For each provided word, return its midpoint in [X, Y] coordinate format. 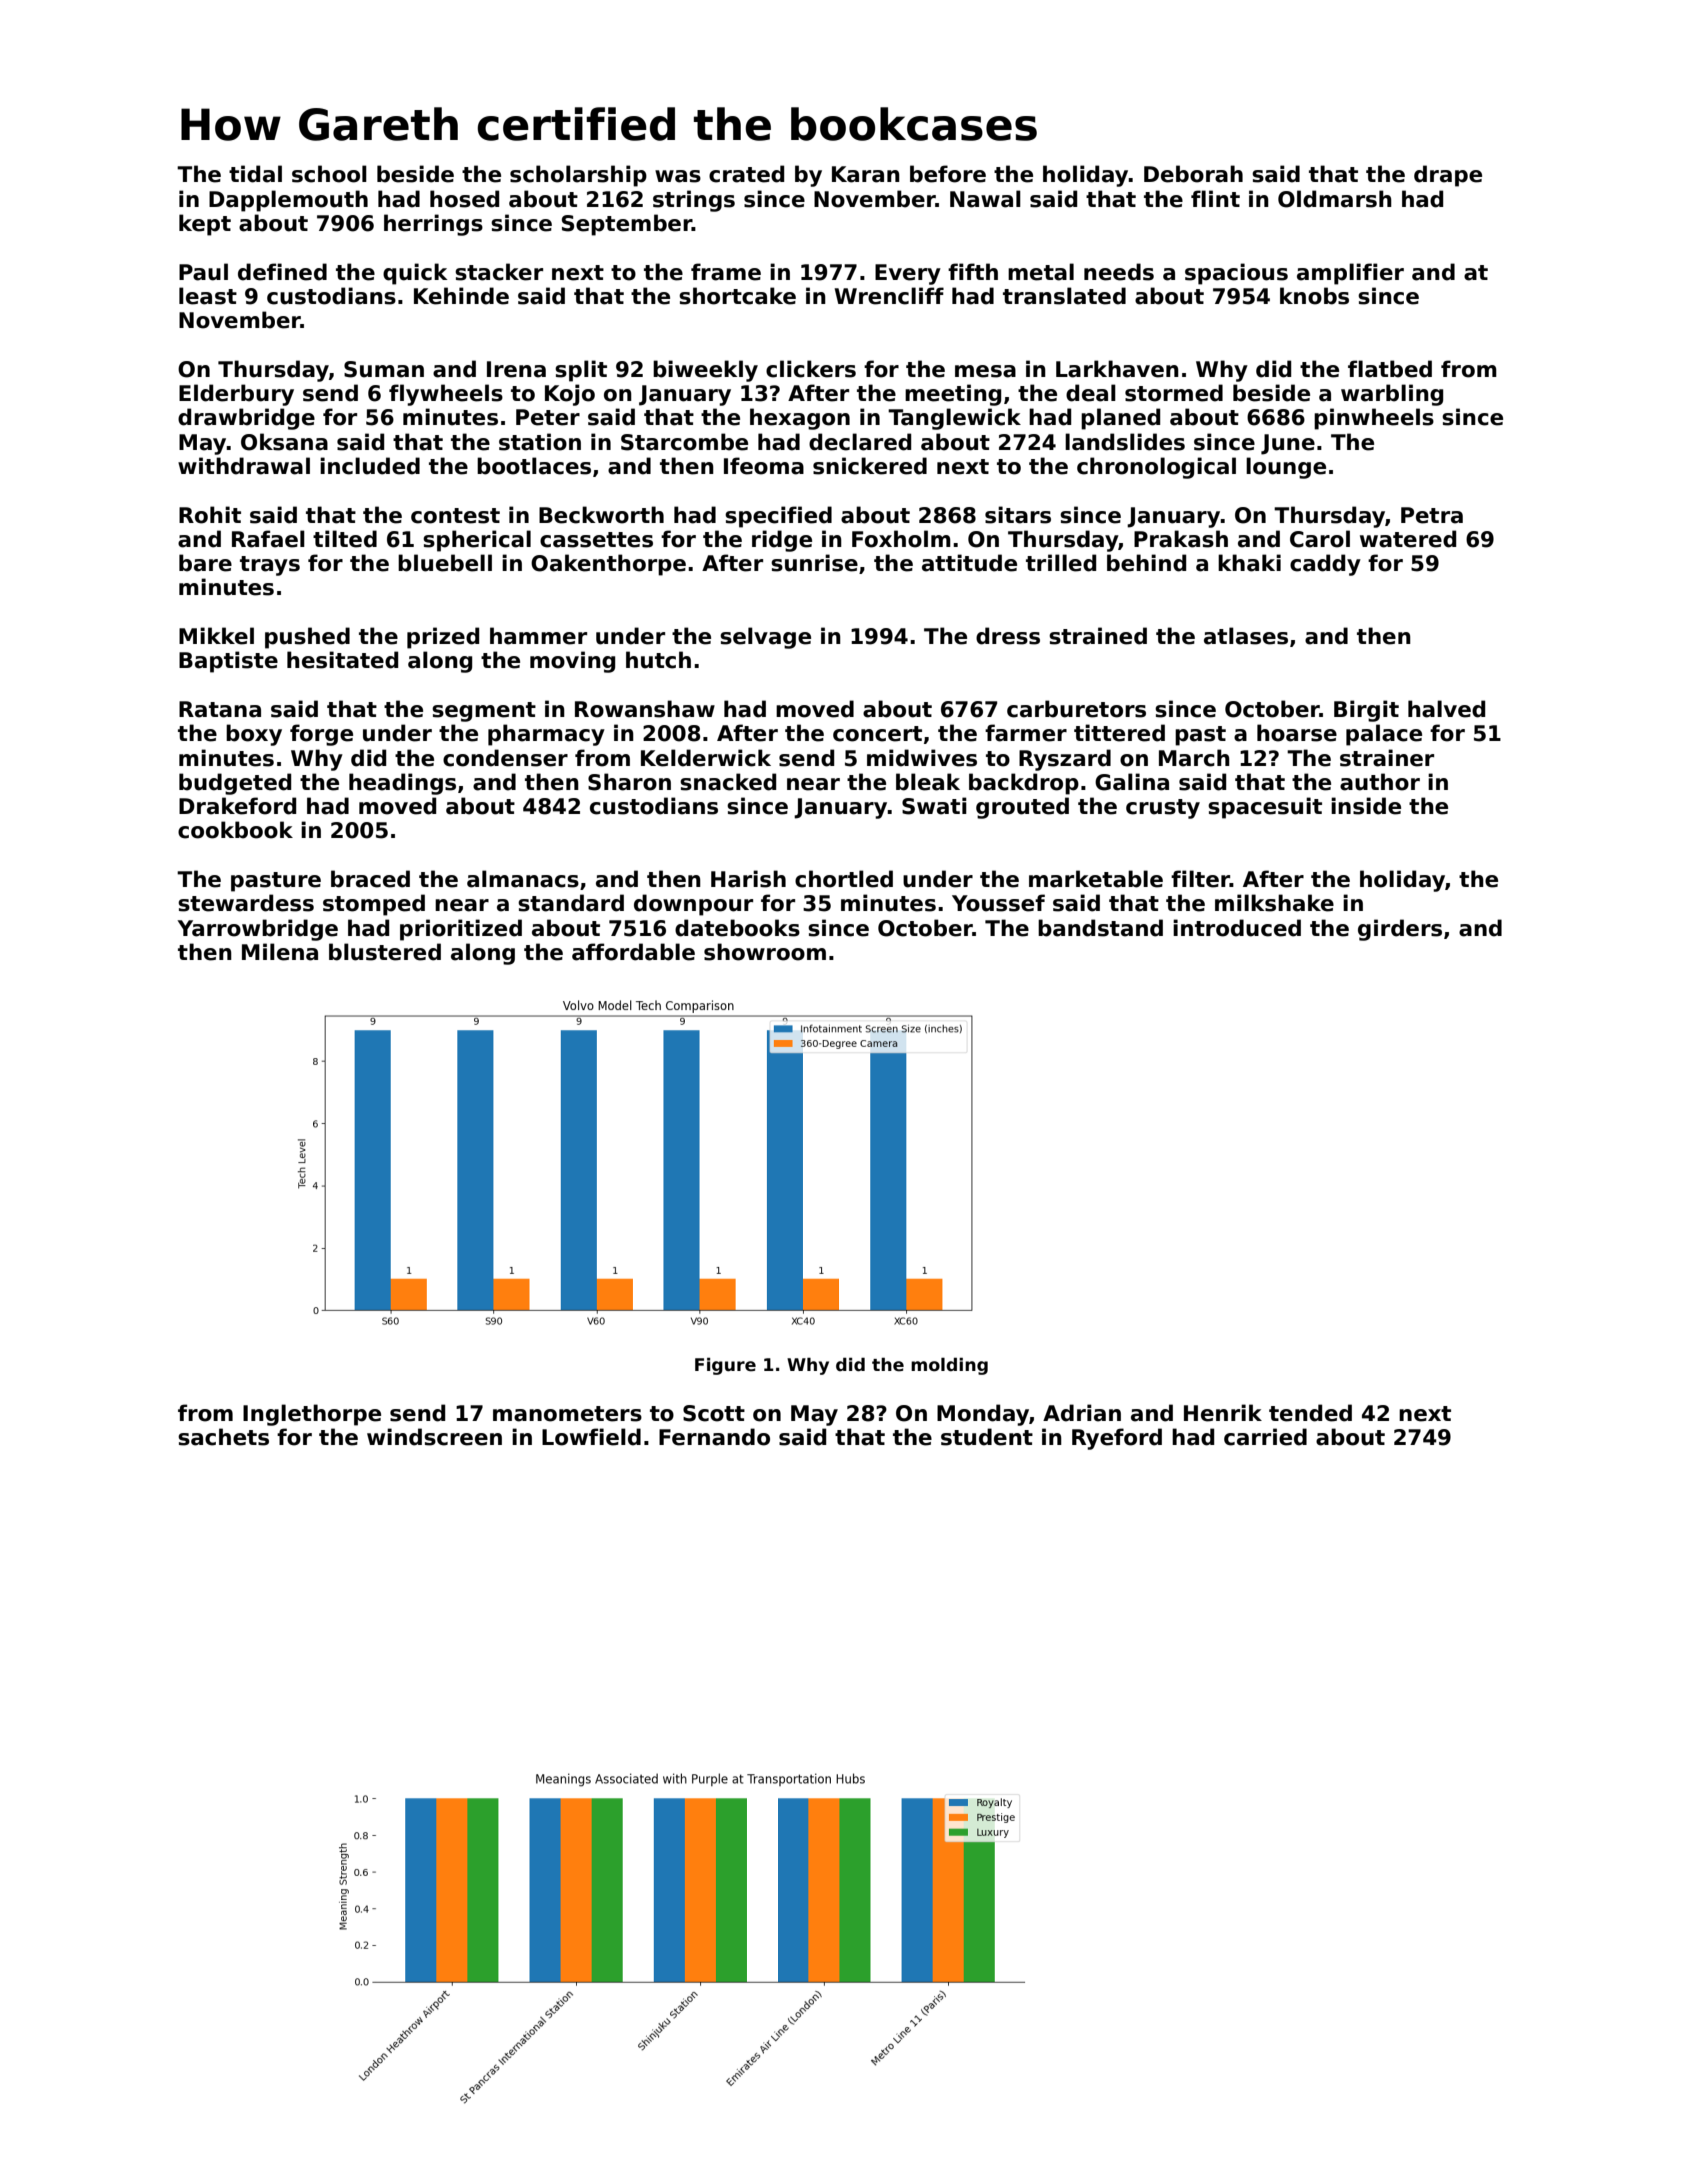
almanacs [523, 879]
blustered [385, 952]
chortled [844, 879]
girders [1400, 930]
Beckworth [601, 515]
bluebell [445, 563]
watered [1408, 539]
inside [1366, 806]
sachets [223, 1437]
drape [1448, 176]
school [329, 174]
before [948, 174]
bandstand [1100, 928]
